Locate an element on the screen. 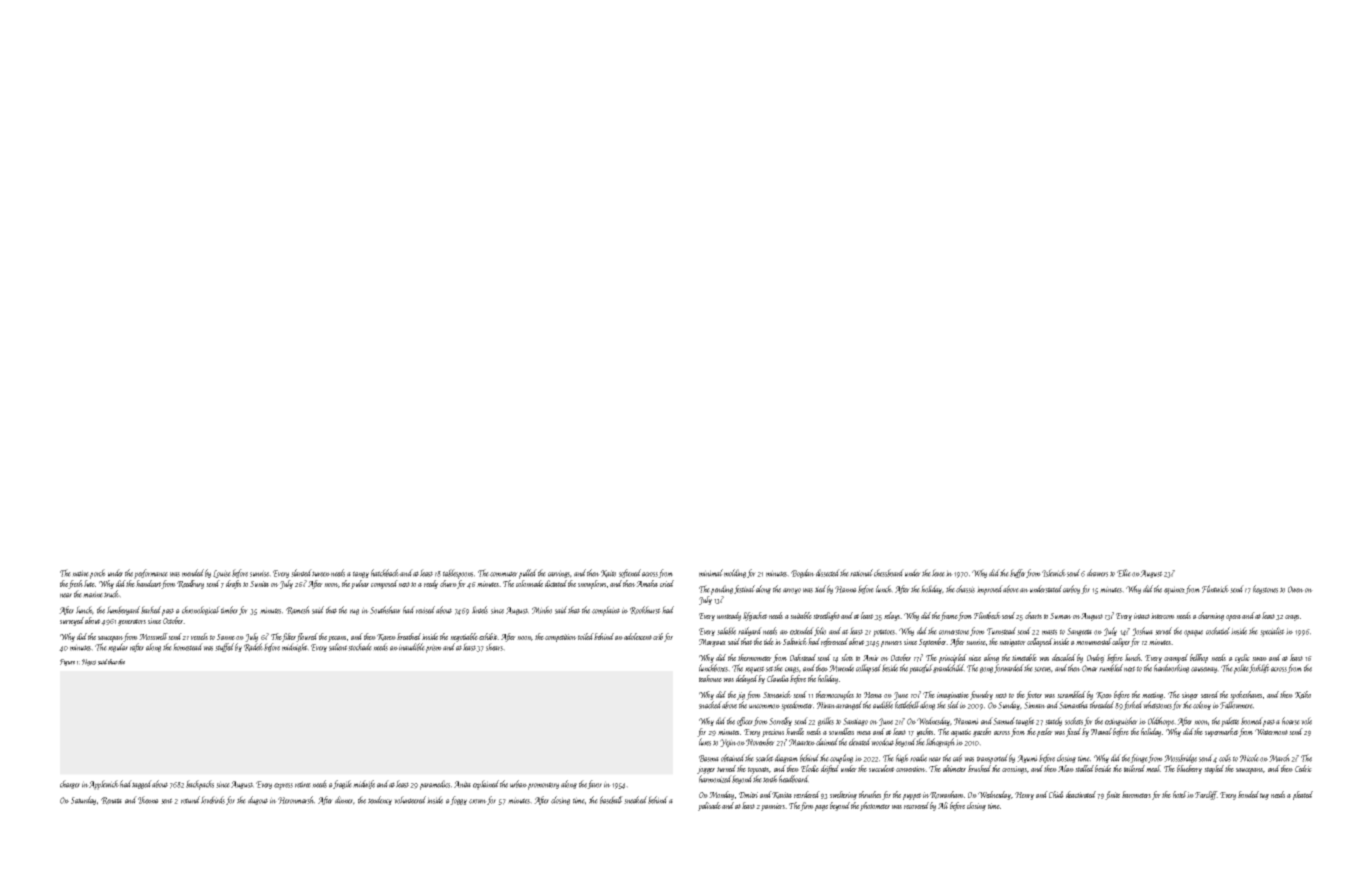 The width and height of the screenshot is (1372, 887). Sunita is located at coordinates (259, 584).
